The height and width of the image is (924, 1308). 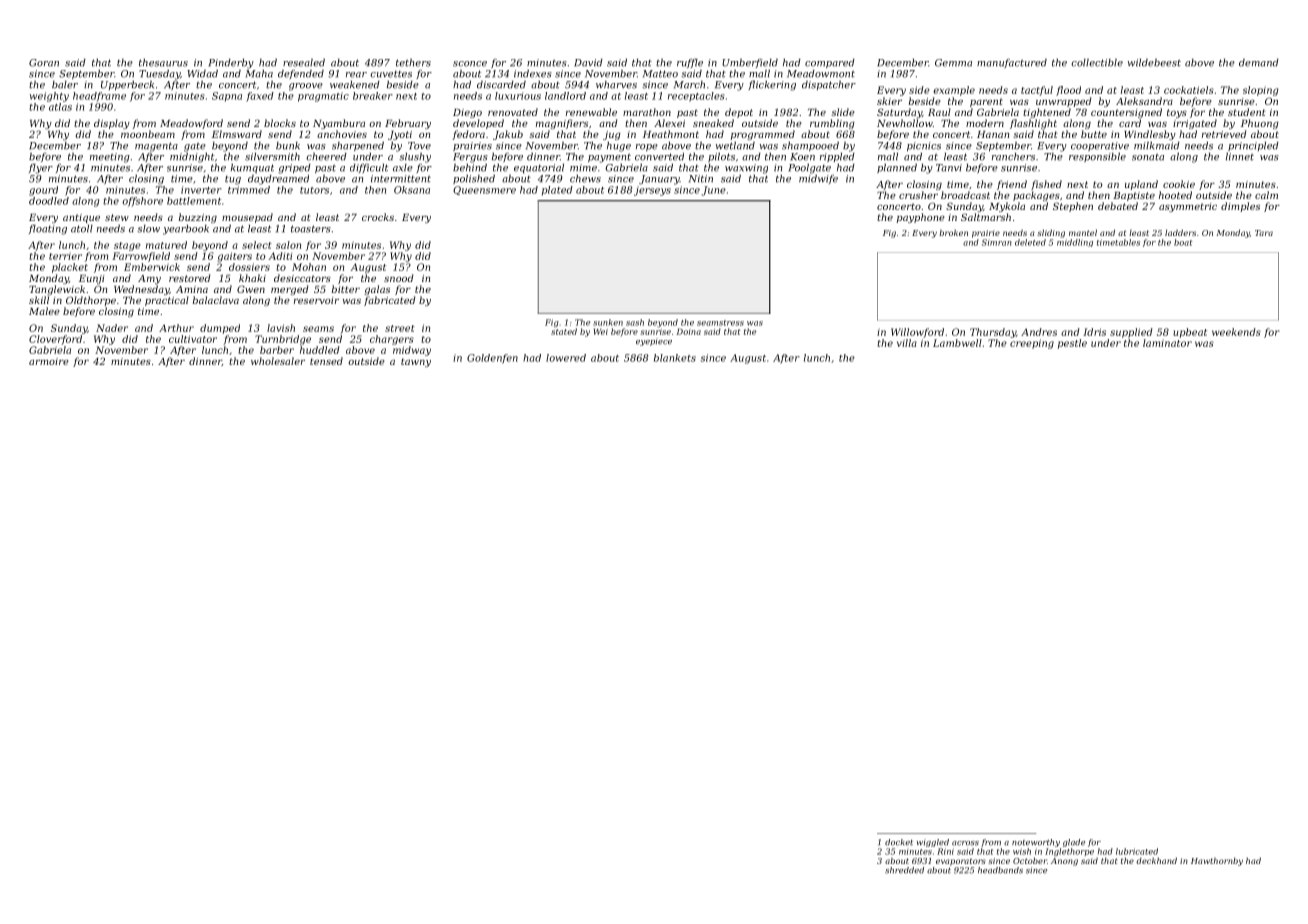 What do you see at coordinates (945, 851) in the image?
I see `Rini` at bounding box center [945, 851].
